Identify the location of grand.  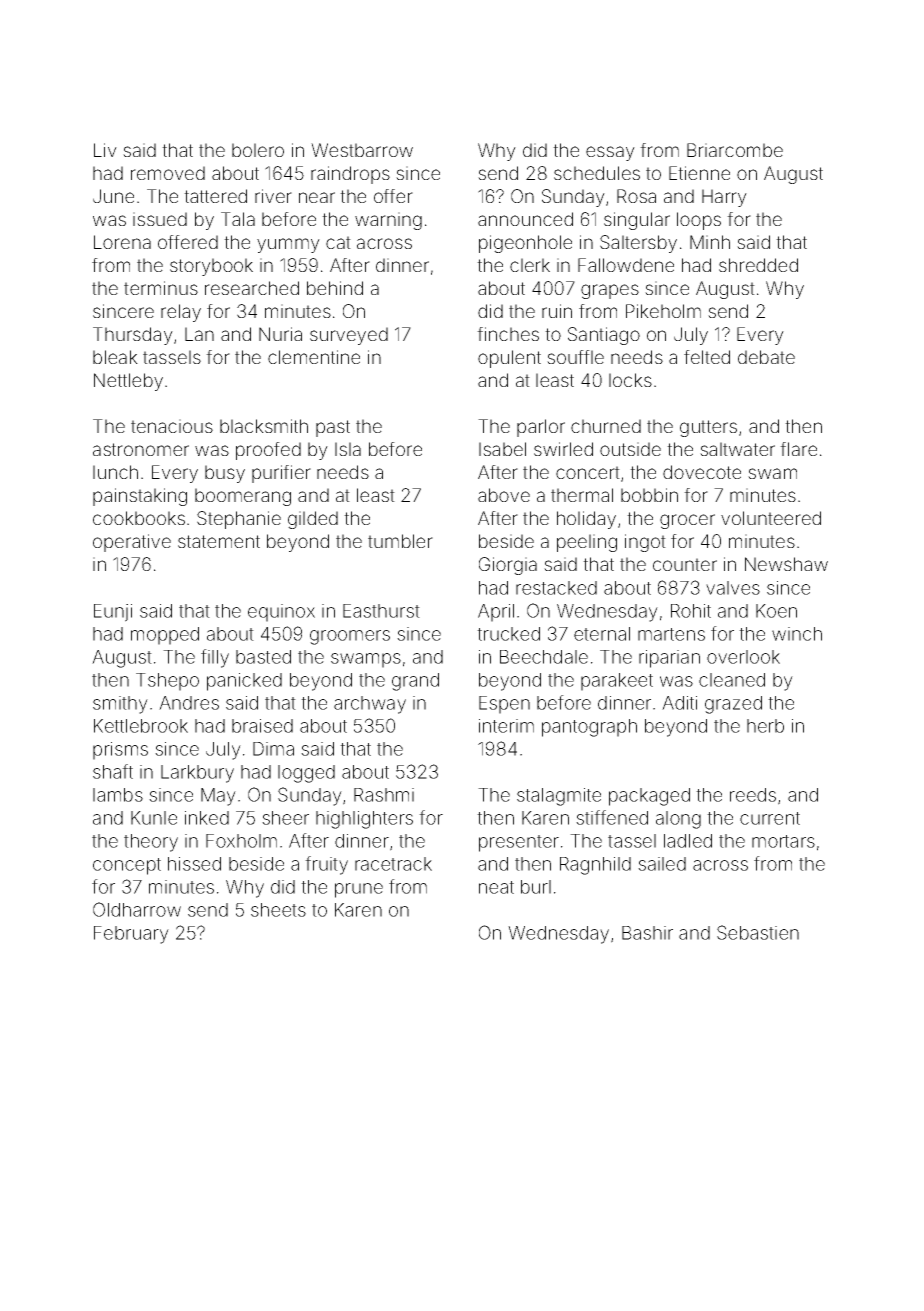
(415, 682).
